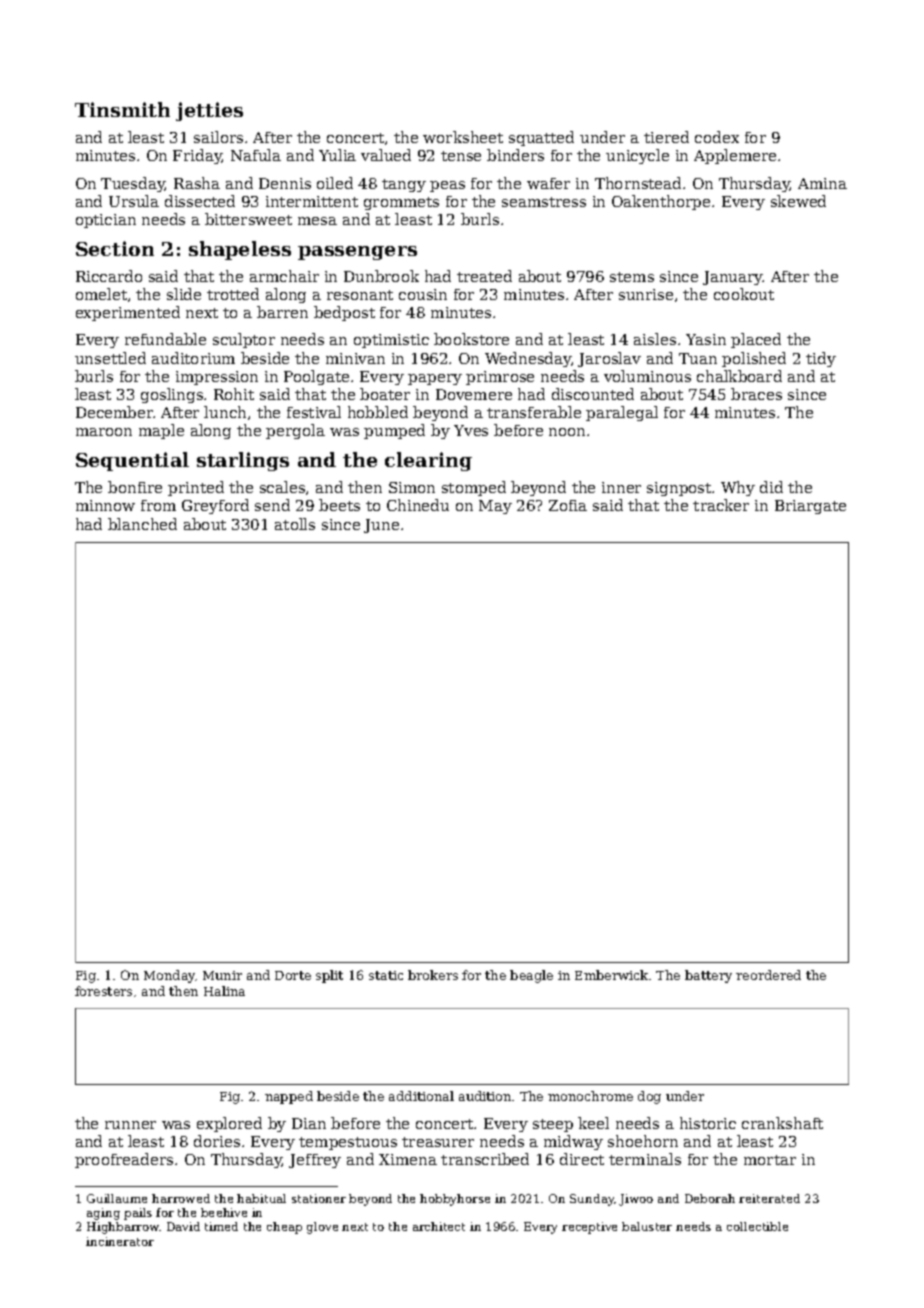 The image size is (924, 1308). I want to click on stomped, so click(474, 488).
